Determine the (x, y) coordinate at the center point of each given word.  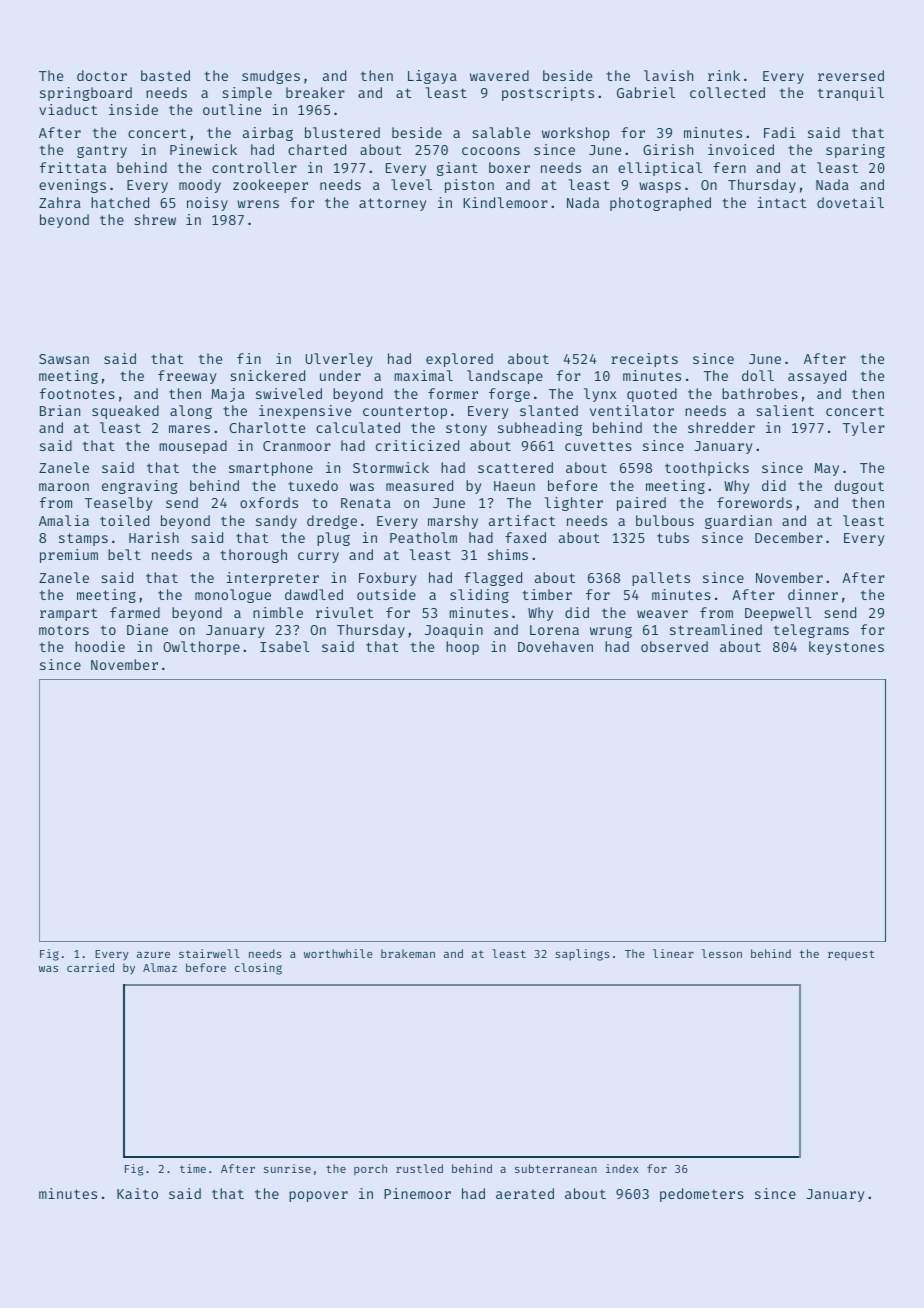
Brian (60, 410)
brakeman (408, 953)
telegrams (811, 631)
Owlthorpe (201, 648)
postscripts (548, 94)
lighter (574, 504)
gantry (102, 151)
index (622, 1168)
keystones (846, 648)
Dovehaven (555, 646)
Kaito (137, 1193)
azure (153, 955)
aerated (525, 1193)
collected (727, 92)
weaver (662, 614)
